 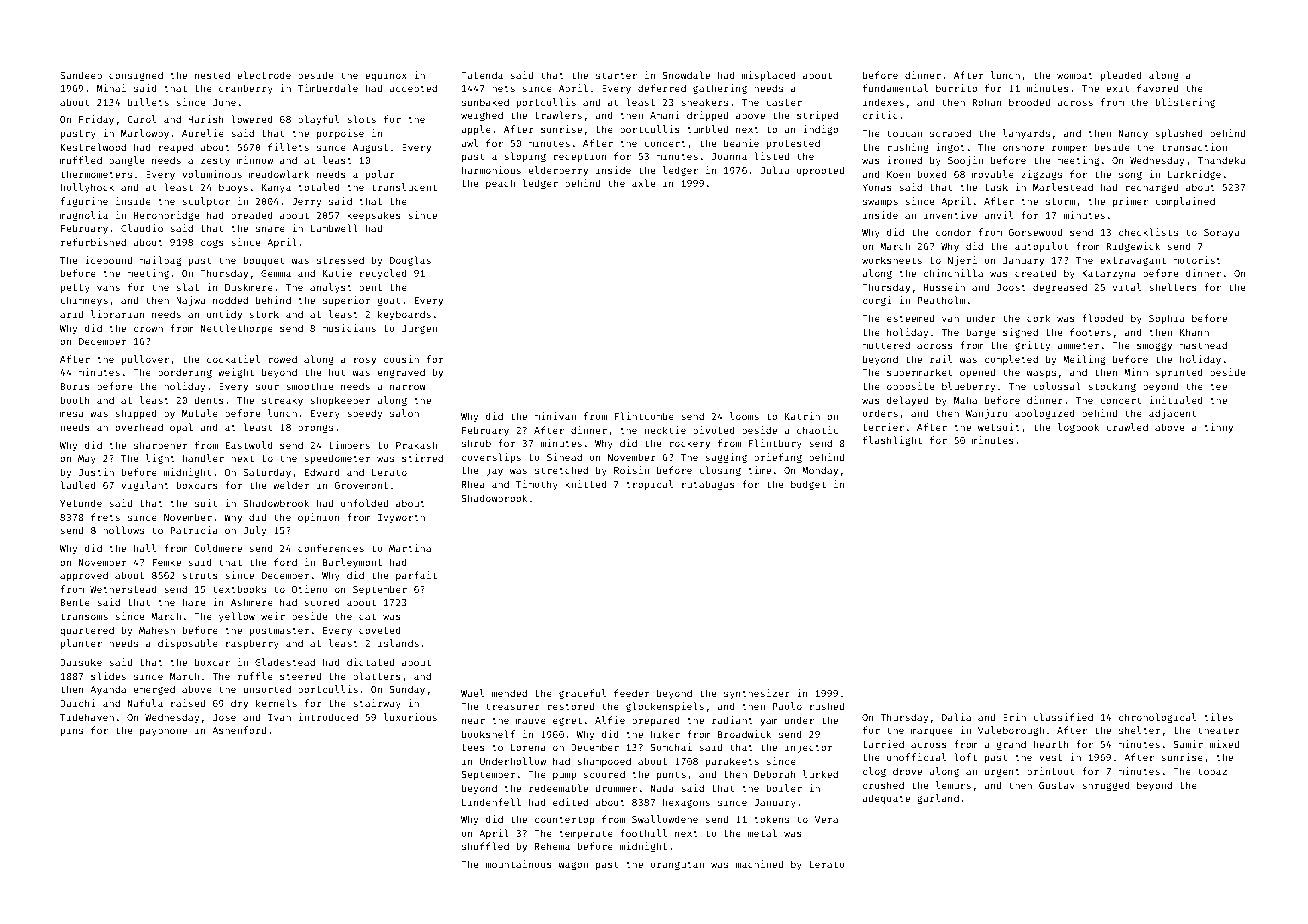 I want to click on logbook, so click(x=1078, y=428).
